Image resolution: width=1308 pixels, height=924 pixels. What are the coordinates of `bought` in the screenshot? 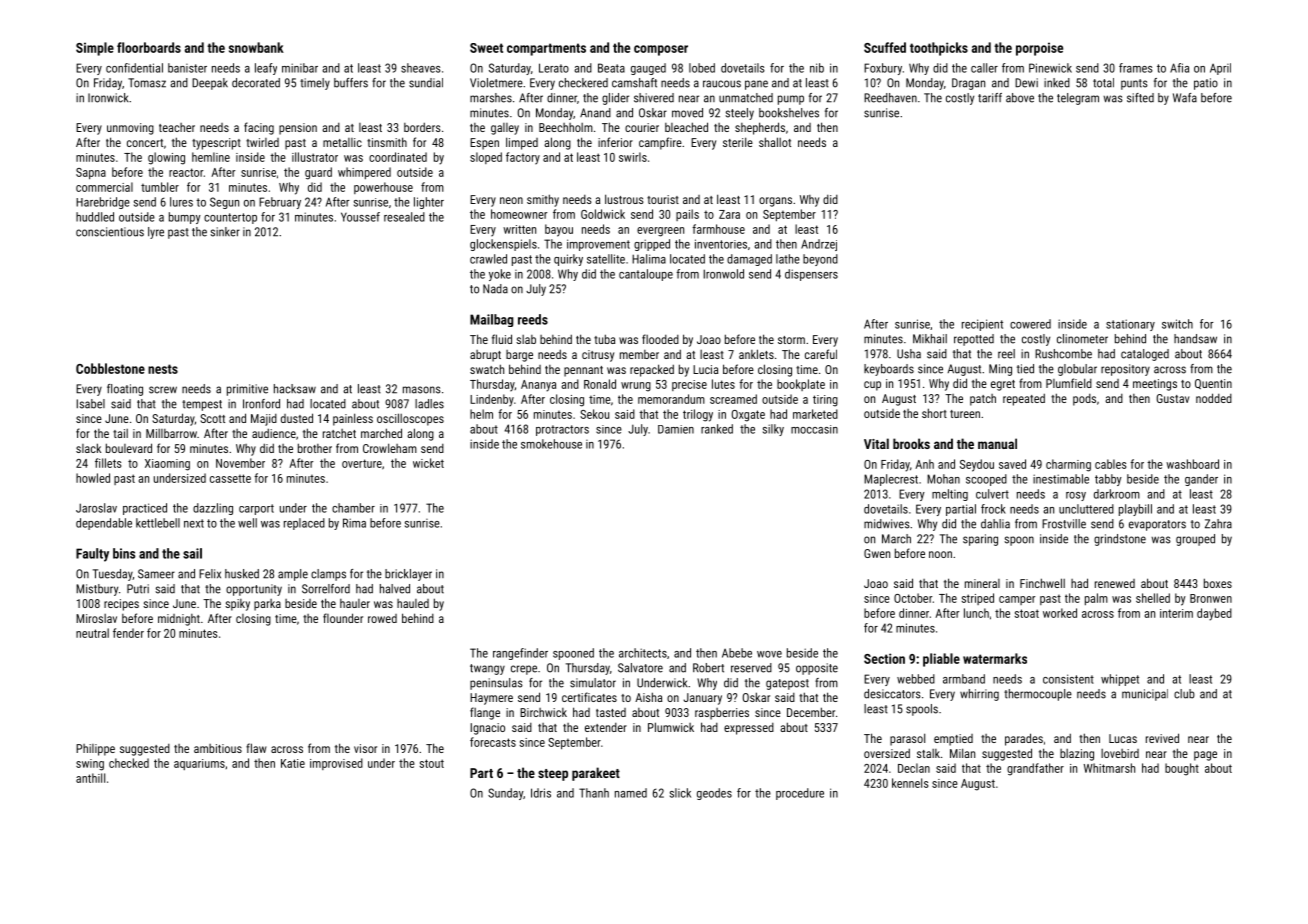 It's located at (1182, 769).
